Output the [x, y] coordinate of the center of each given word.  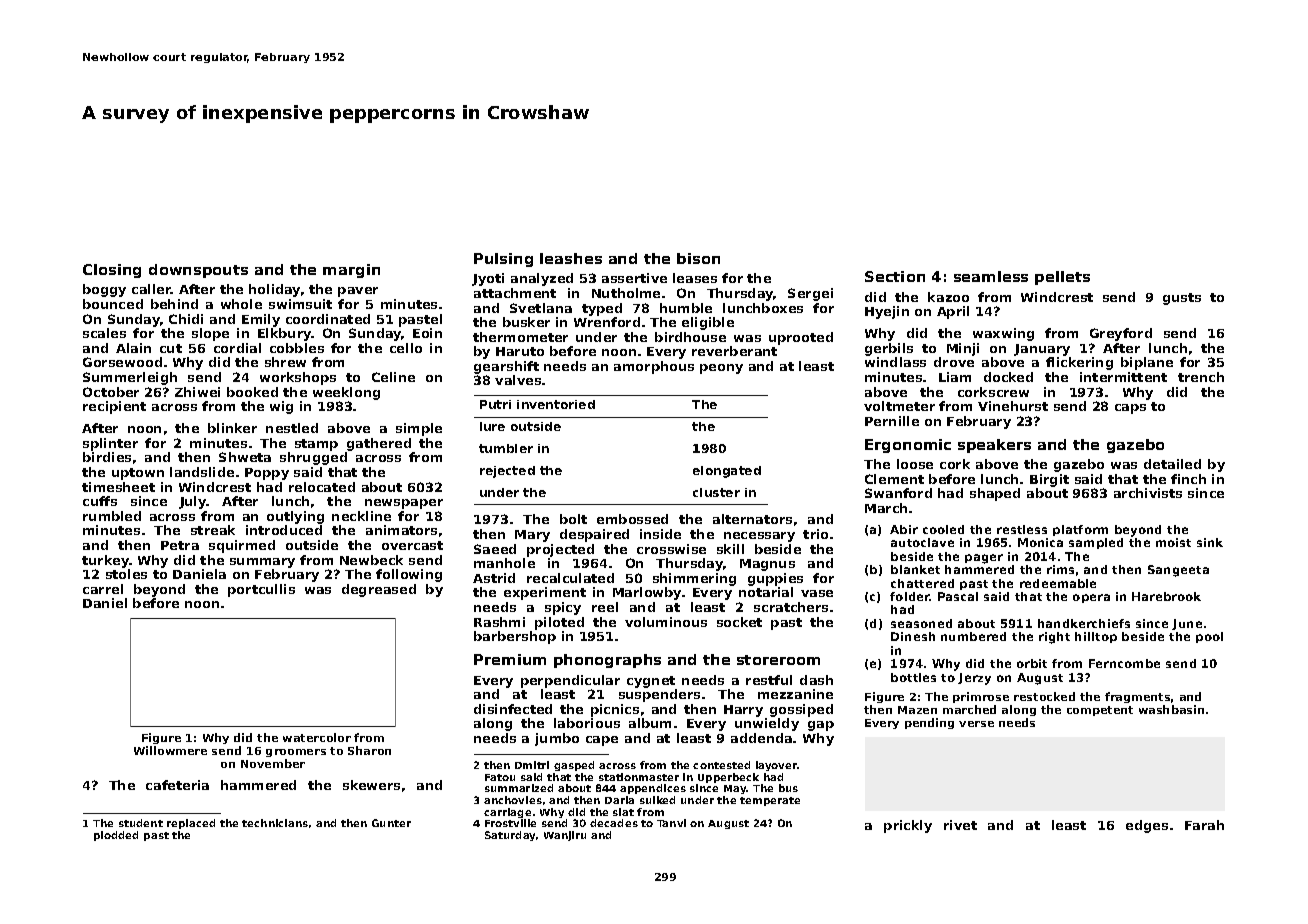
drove [954, 362]
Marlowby [647, 593]
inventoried [556, 404]
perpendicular [570, 681]
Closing [112, 271]
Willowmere [170, 750]
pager [984, 559]
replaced [191, 824]
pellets [1062, 278]
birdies [107, 457]
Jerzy [974, 679]
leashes [571, 258]
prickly [908, 826]
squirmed [242, 546]
